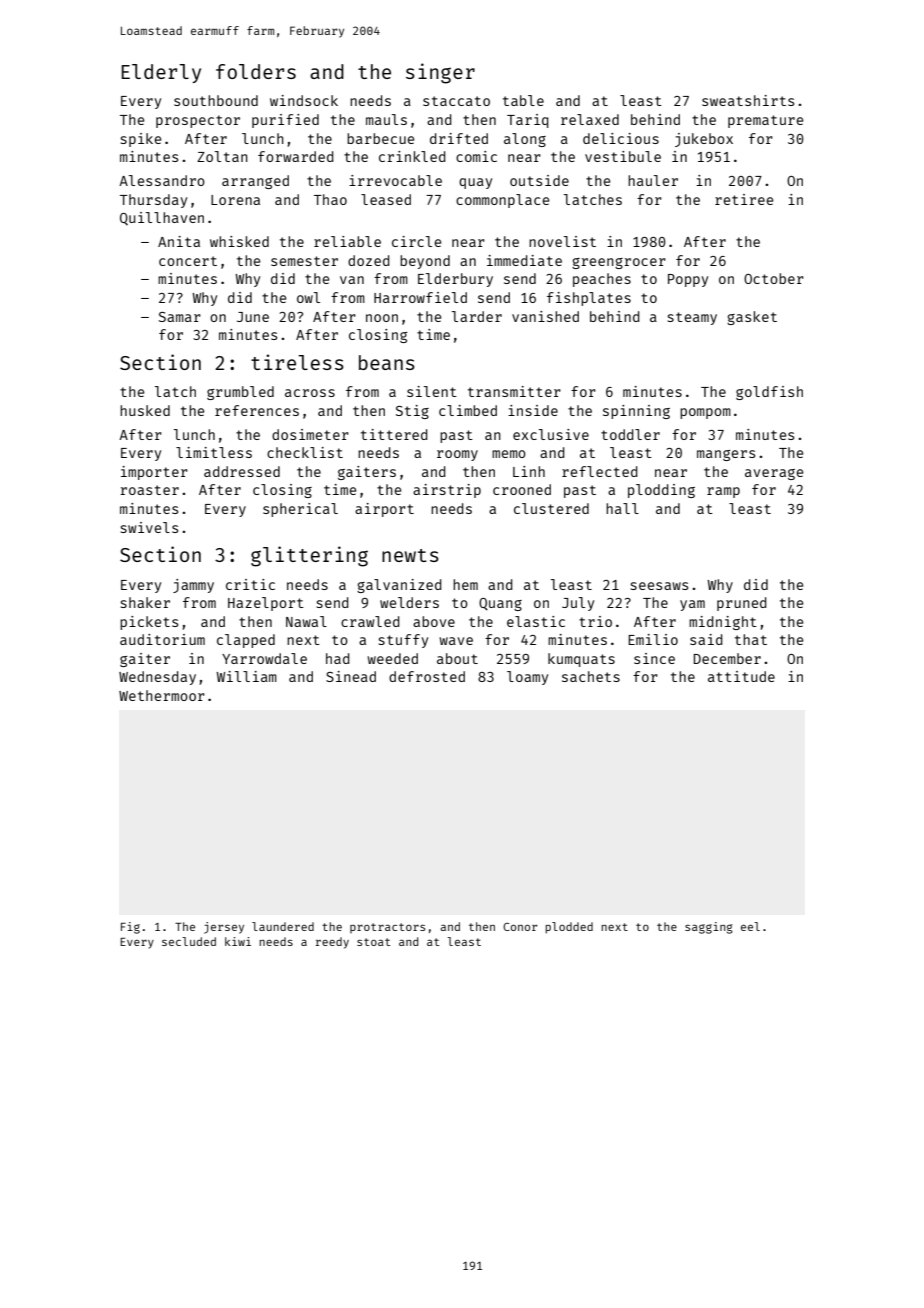 The height and width of the image is (1308, 924). What do you see at coordinates (527, 678) in the image?
I see `loamy` at bounding box center [527, 678].
